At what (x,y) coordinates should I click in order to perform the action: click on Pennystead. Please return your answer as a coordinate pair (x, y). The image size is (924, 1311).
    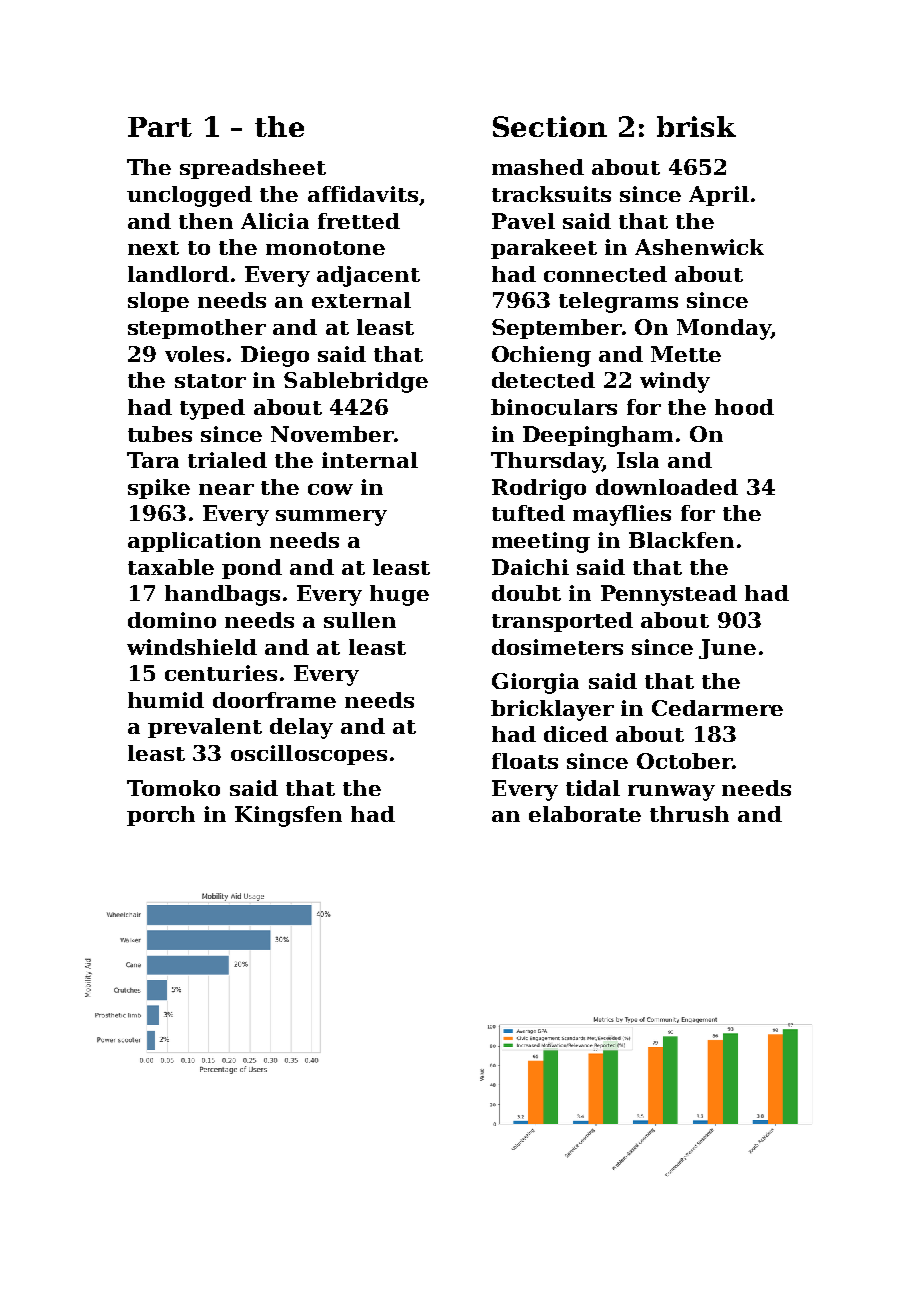
    Looking at the image, I should click on (669, 595).
